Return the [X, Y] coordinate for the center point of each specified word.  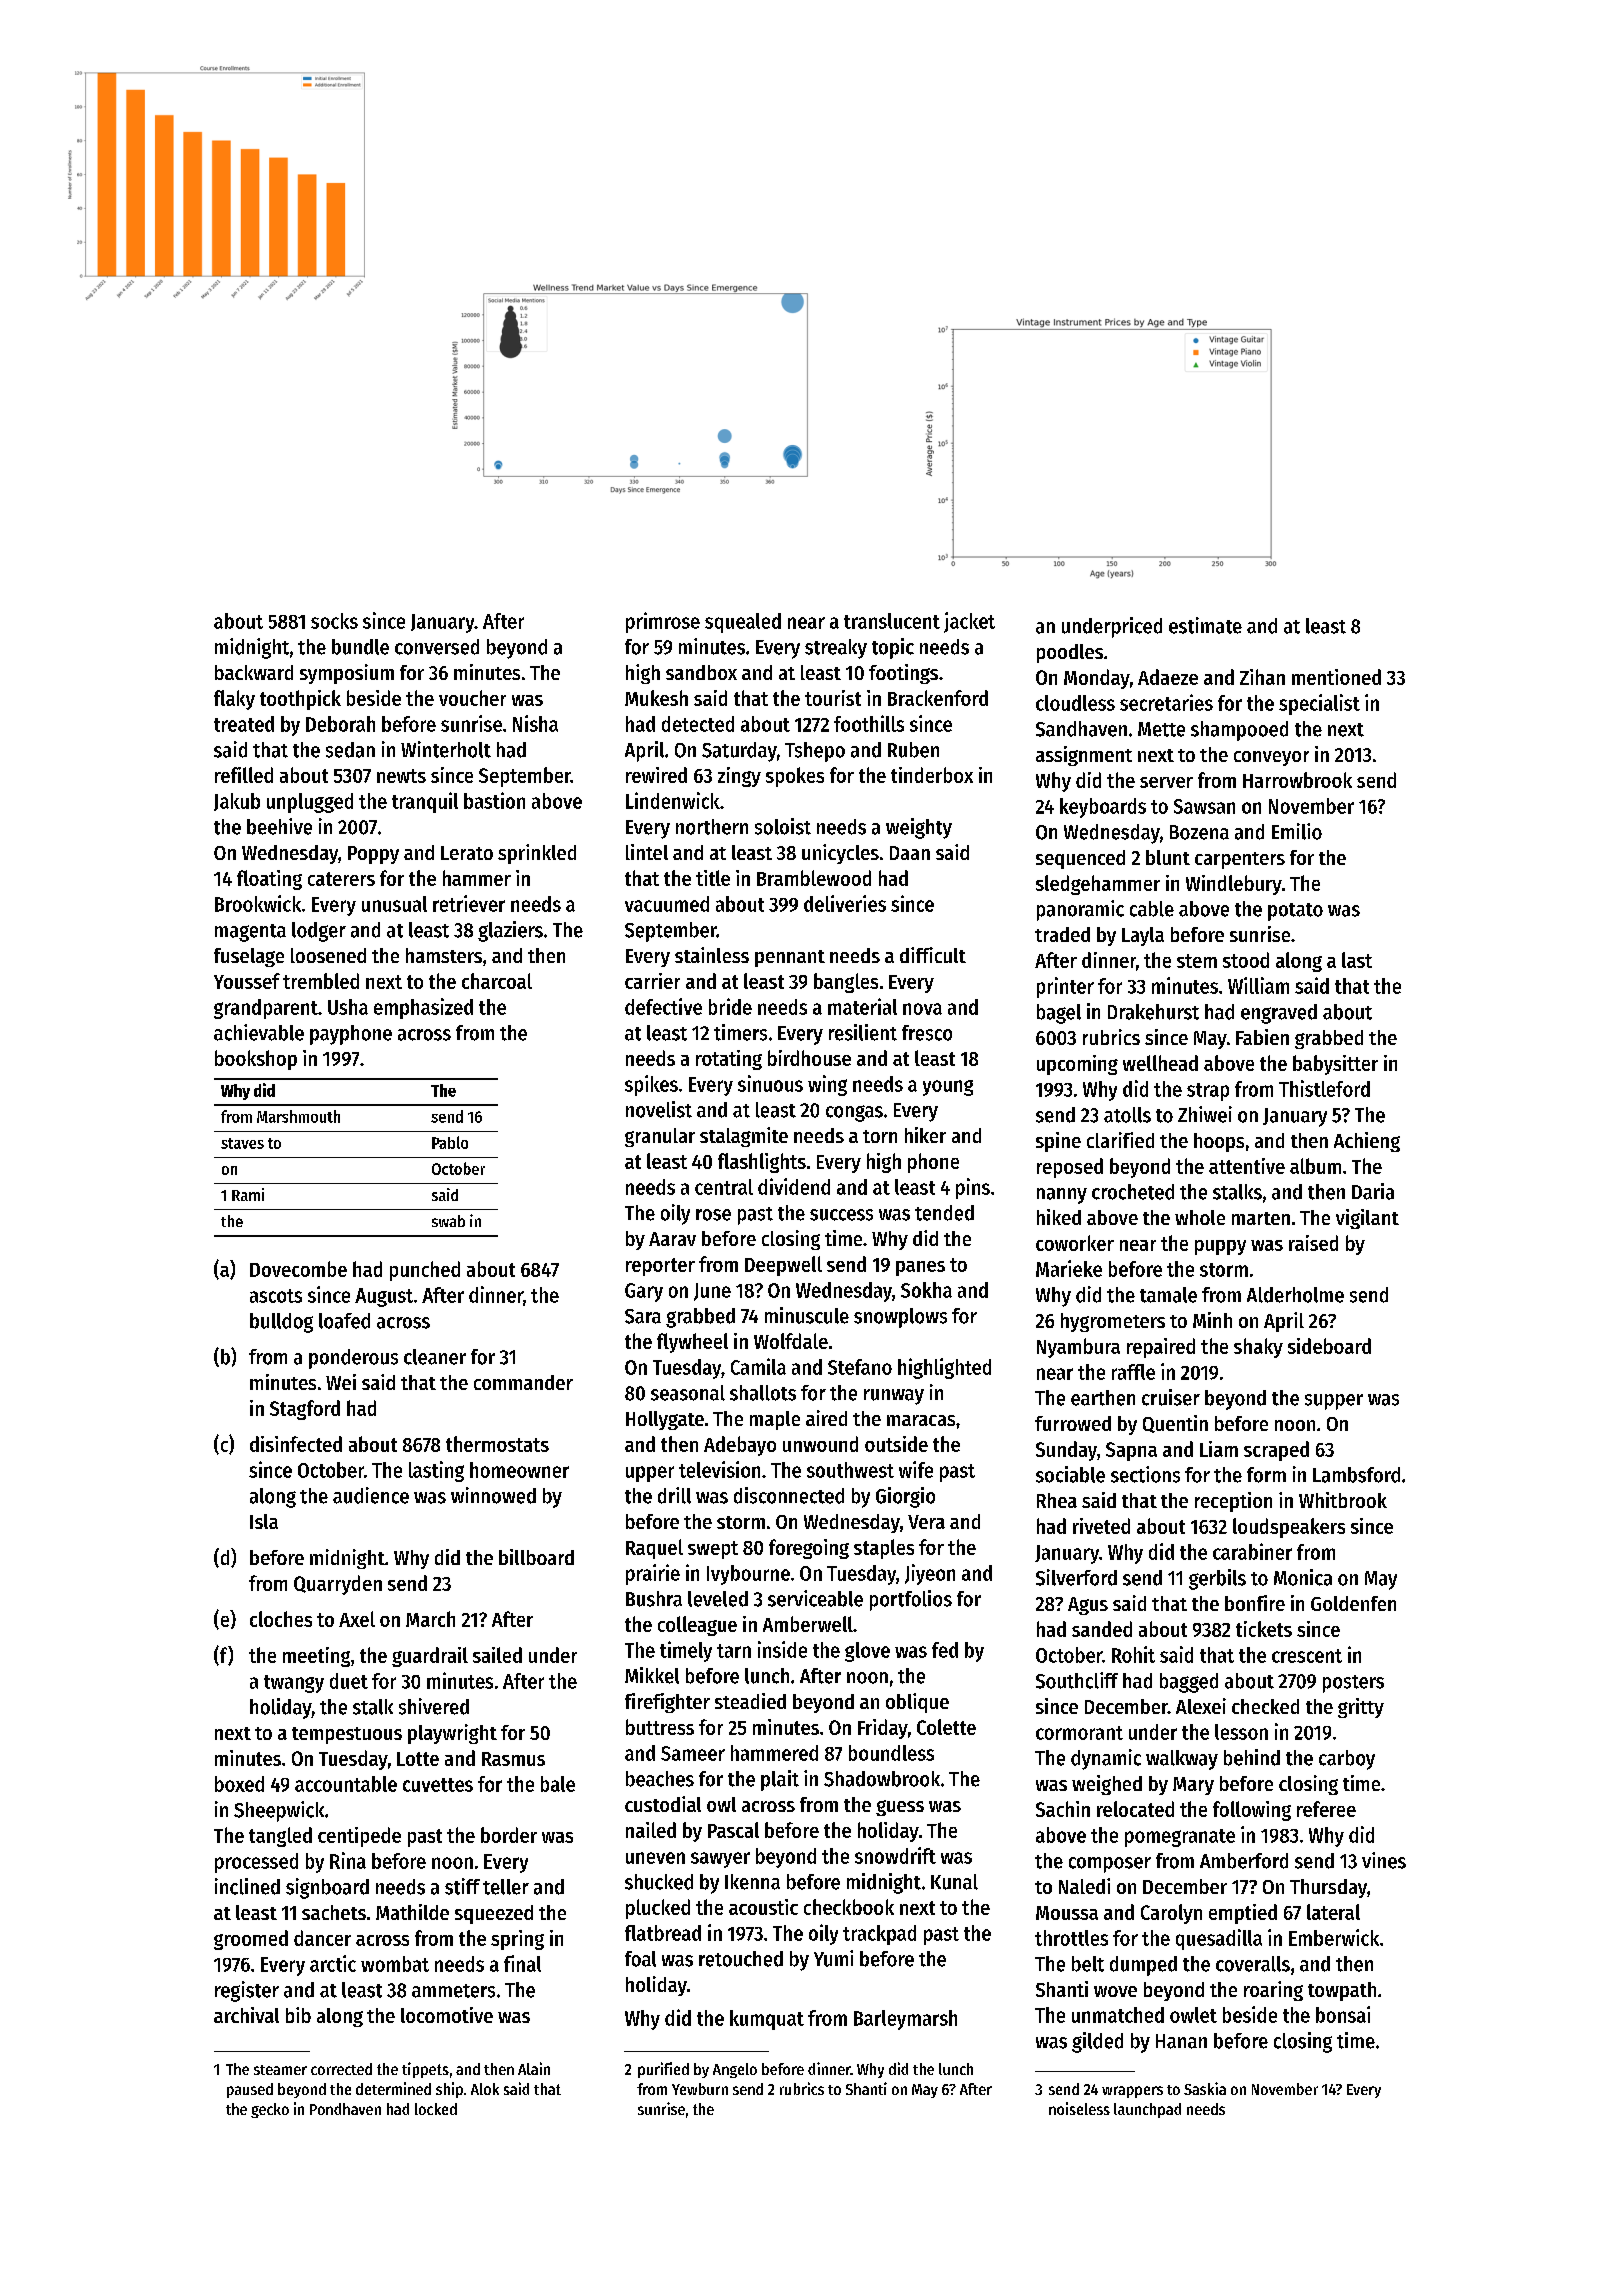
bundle [360, 647]
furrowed [1073, 1423]
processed [256, 1863]
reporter [660, 1267]
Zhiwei [1205, 1114]
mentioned [1336, 677]
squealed [743, 623]
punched [425, 1271]
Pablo [450, 1142]
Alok [485, 2089]
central [724, 1187]
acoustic [763, 1907]
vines [1384, 1860]
